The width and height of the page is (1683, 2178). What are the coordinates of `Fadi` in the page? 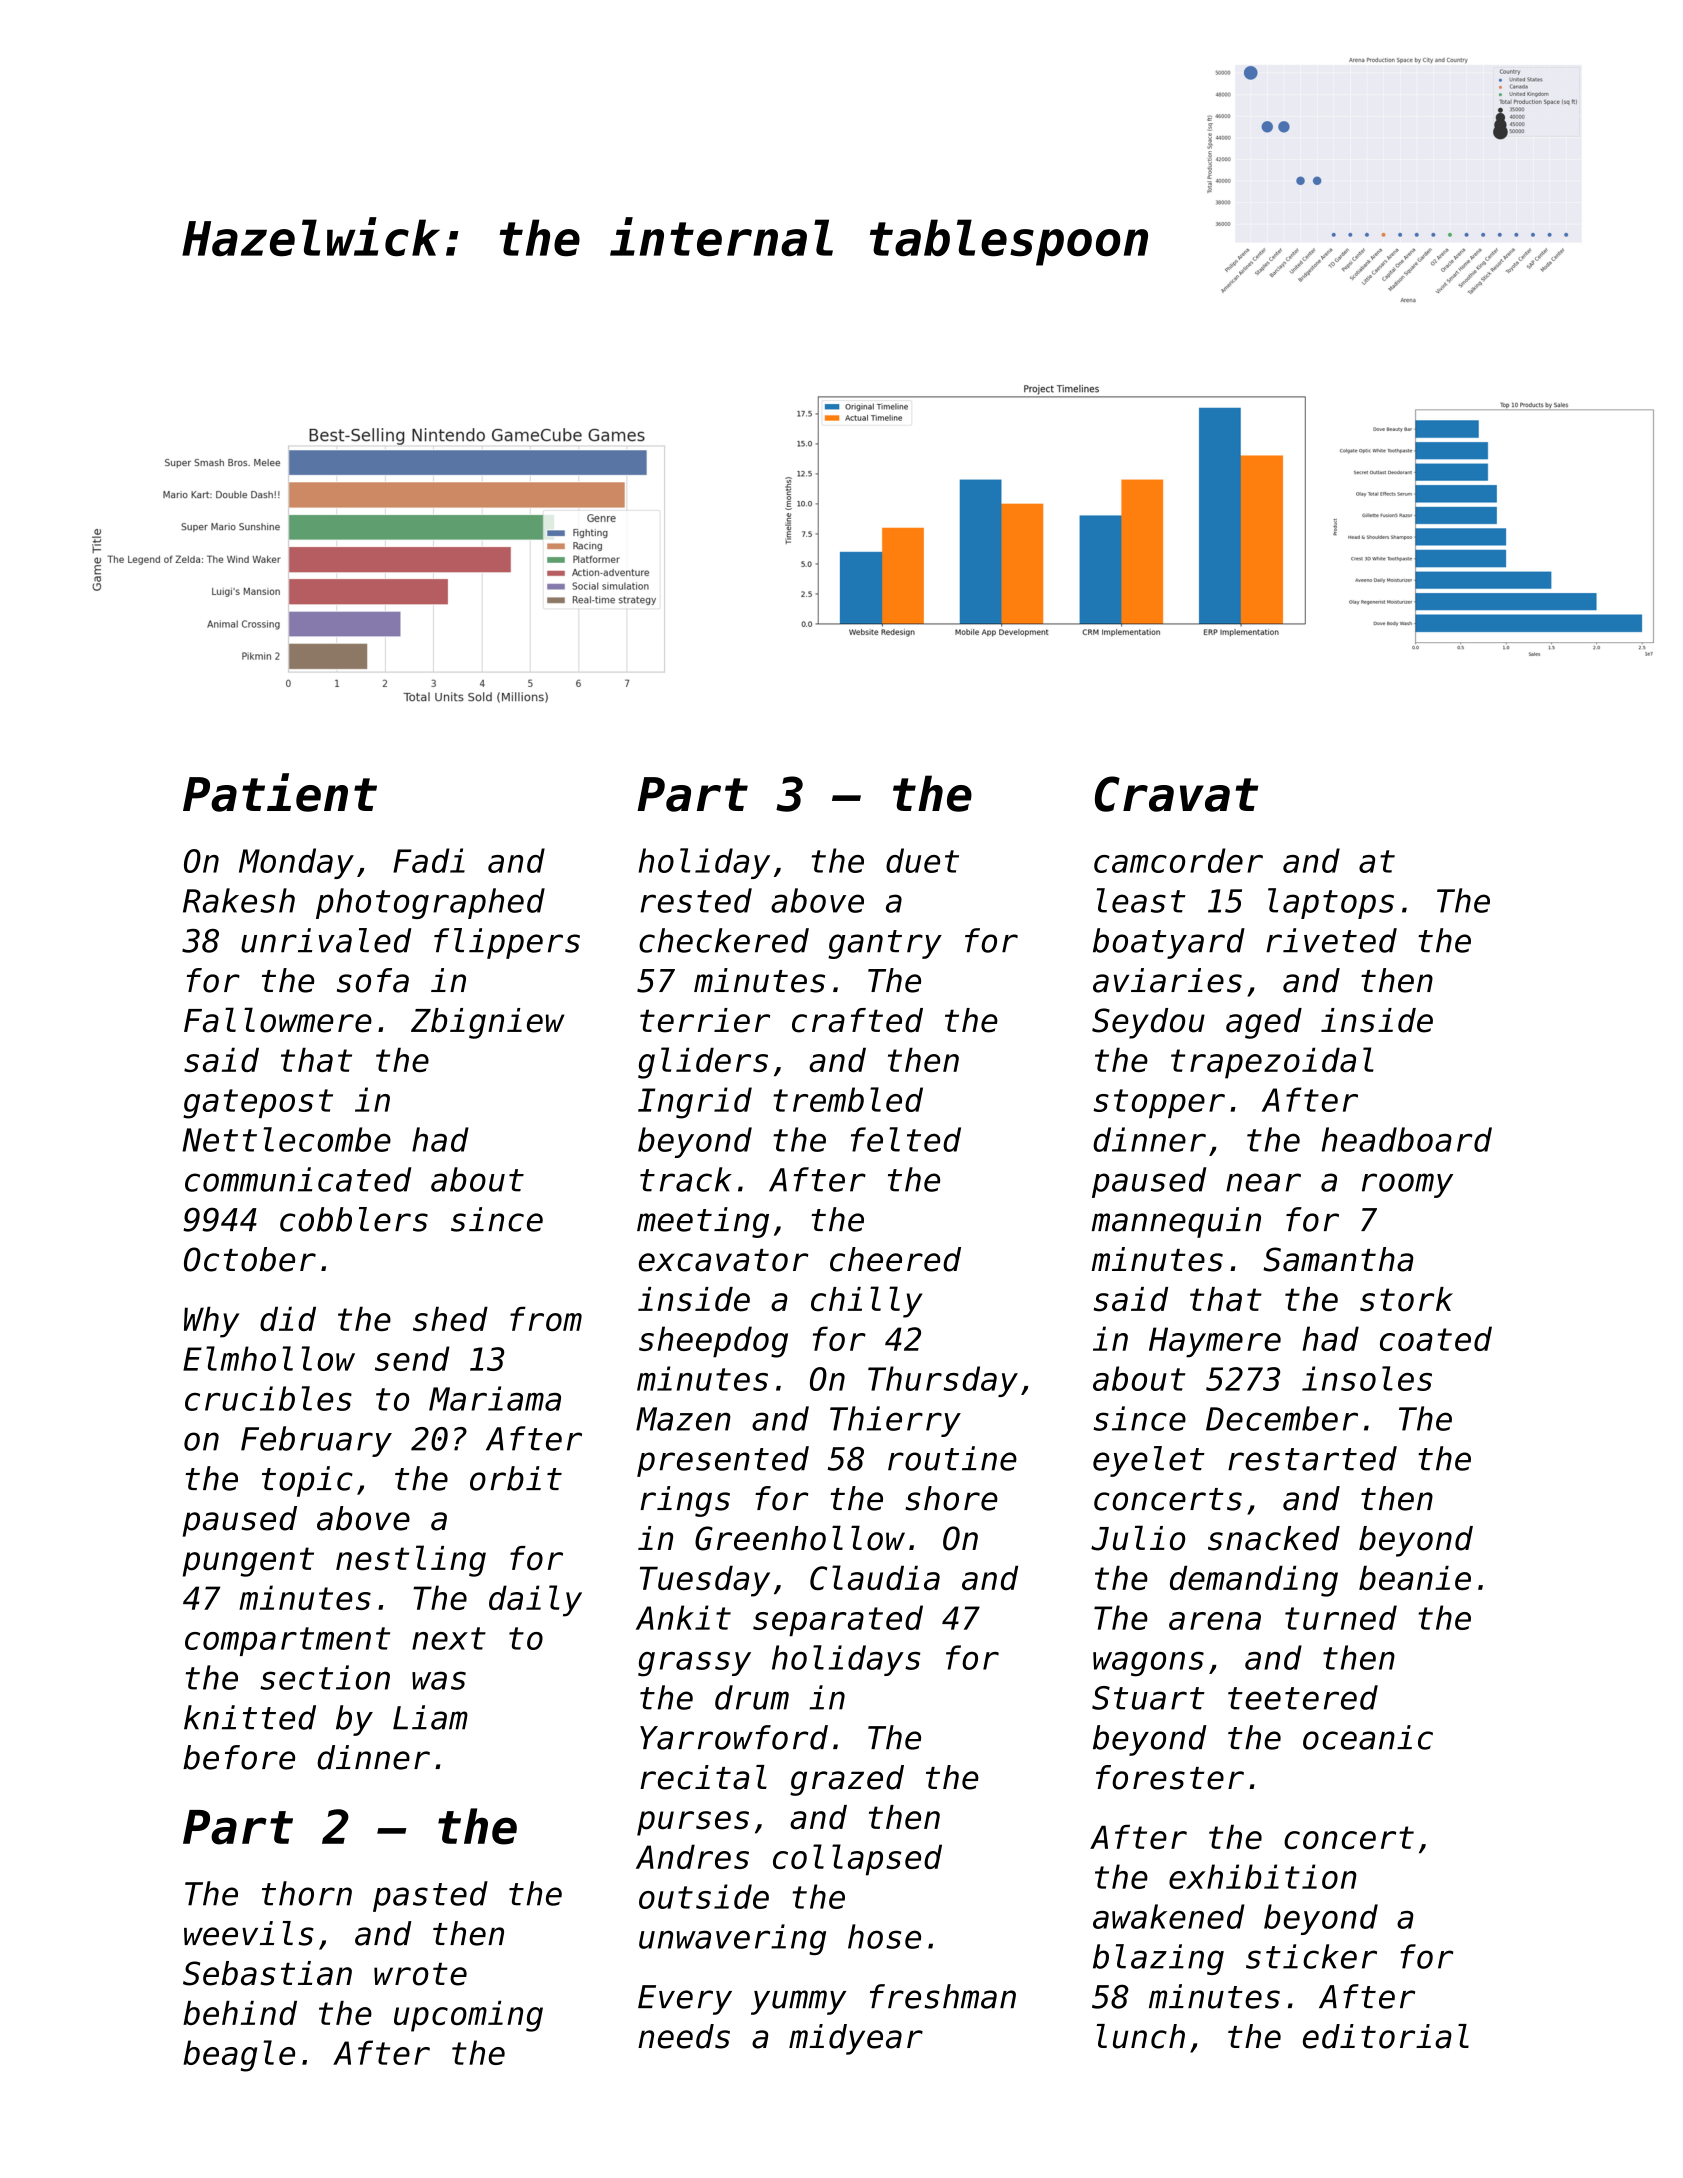 It's located at (429, 860).
